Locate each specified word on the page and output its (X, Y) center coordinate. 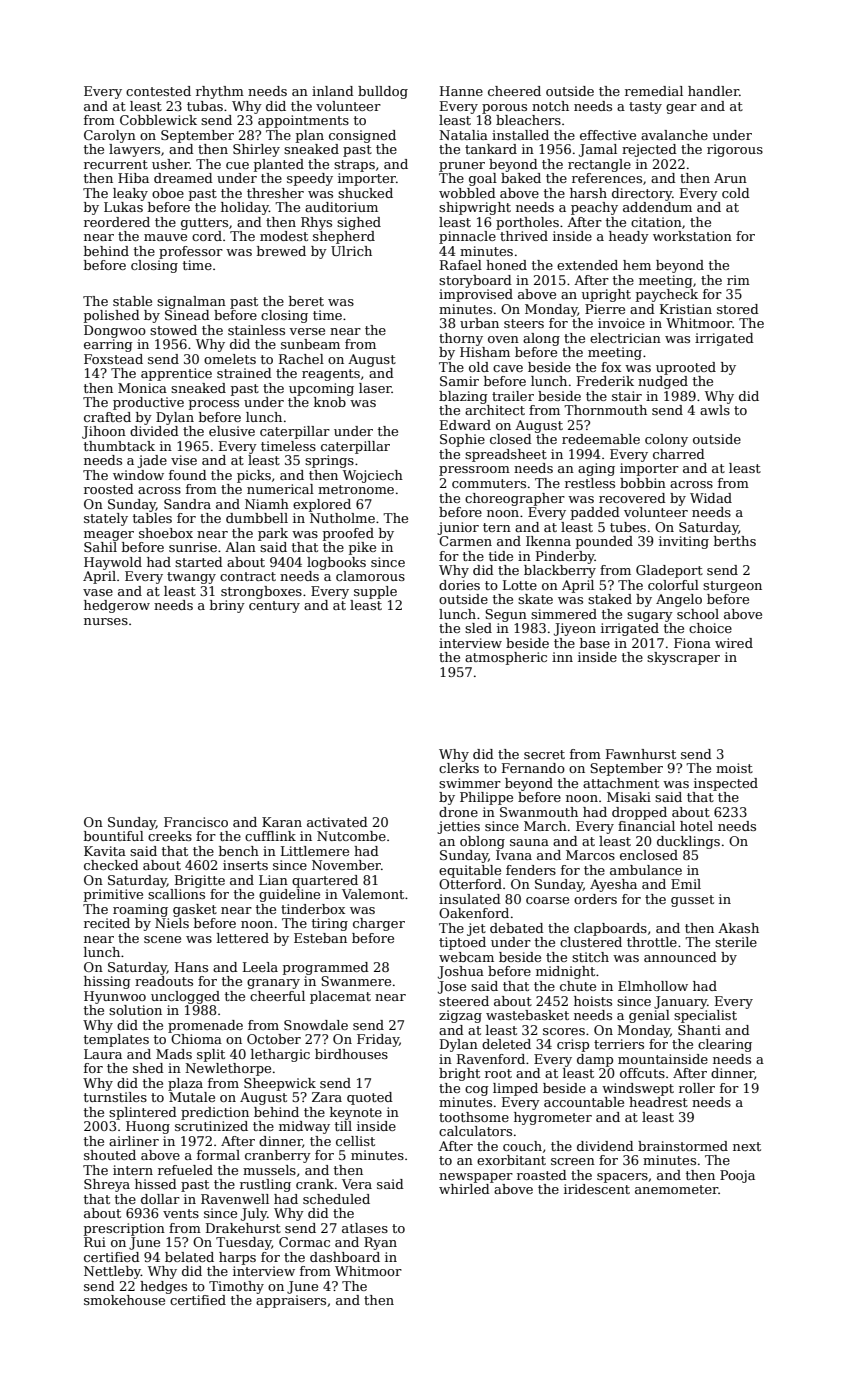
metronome (356, 489)
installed (520, 135)
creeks (170, 836)
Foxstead (113, 359)
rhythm (220, 92)
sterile (736, 942)
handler (713, 91)
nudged (663, 382)
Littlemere (315, 851)
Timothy (236, 1287)
